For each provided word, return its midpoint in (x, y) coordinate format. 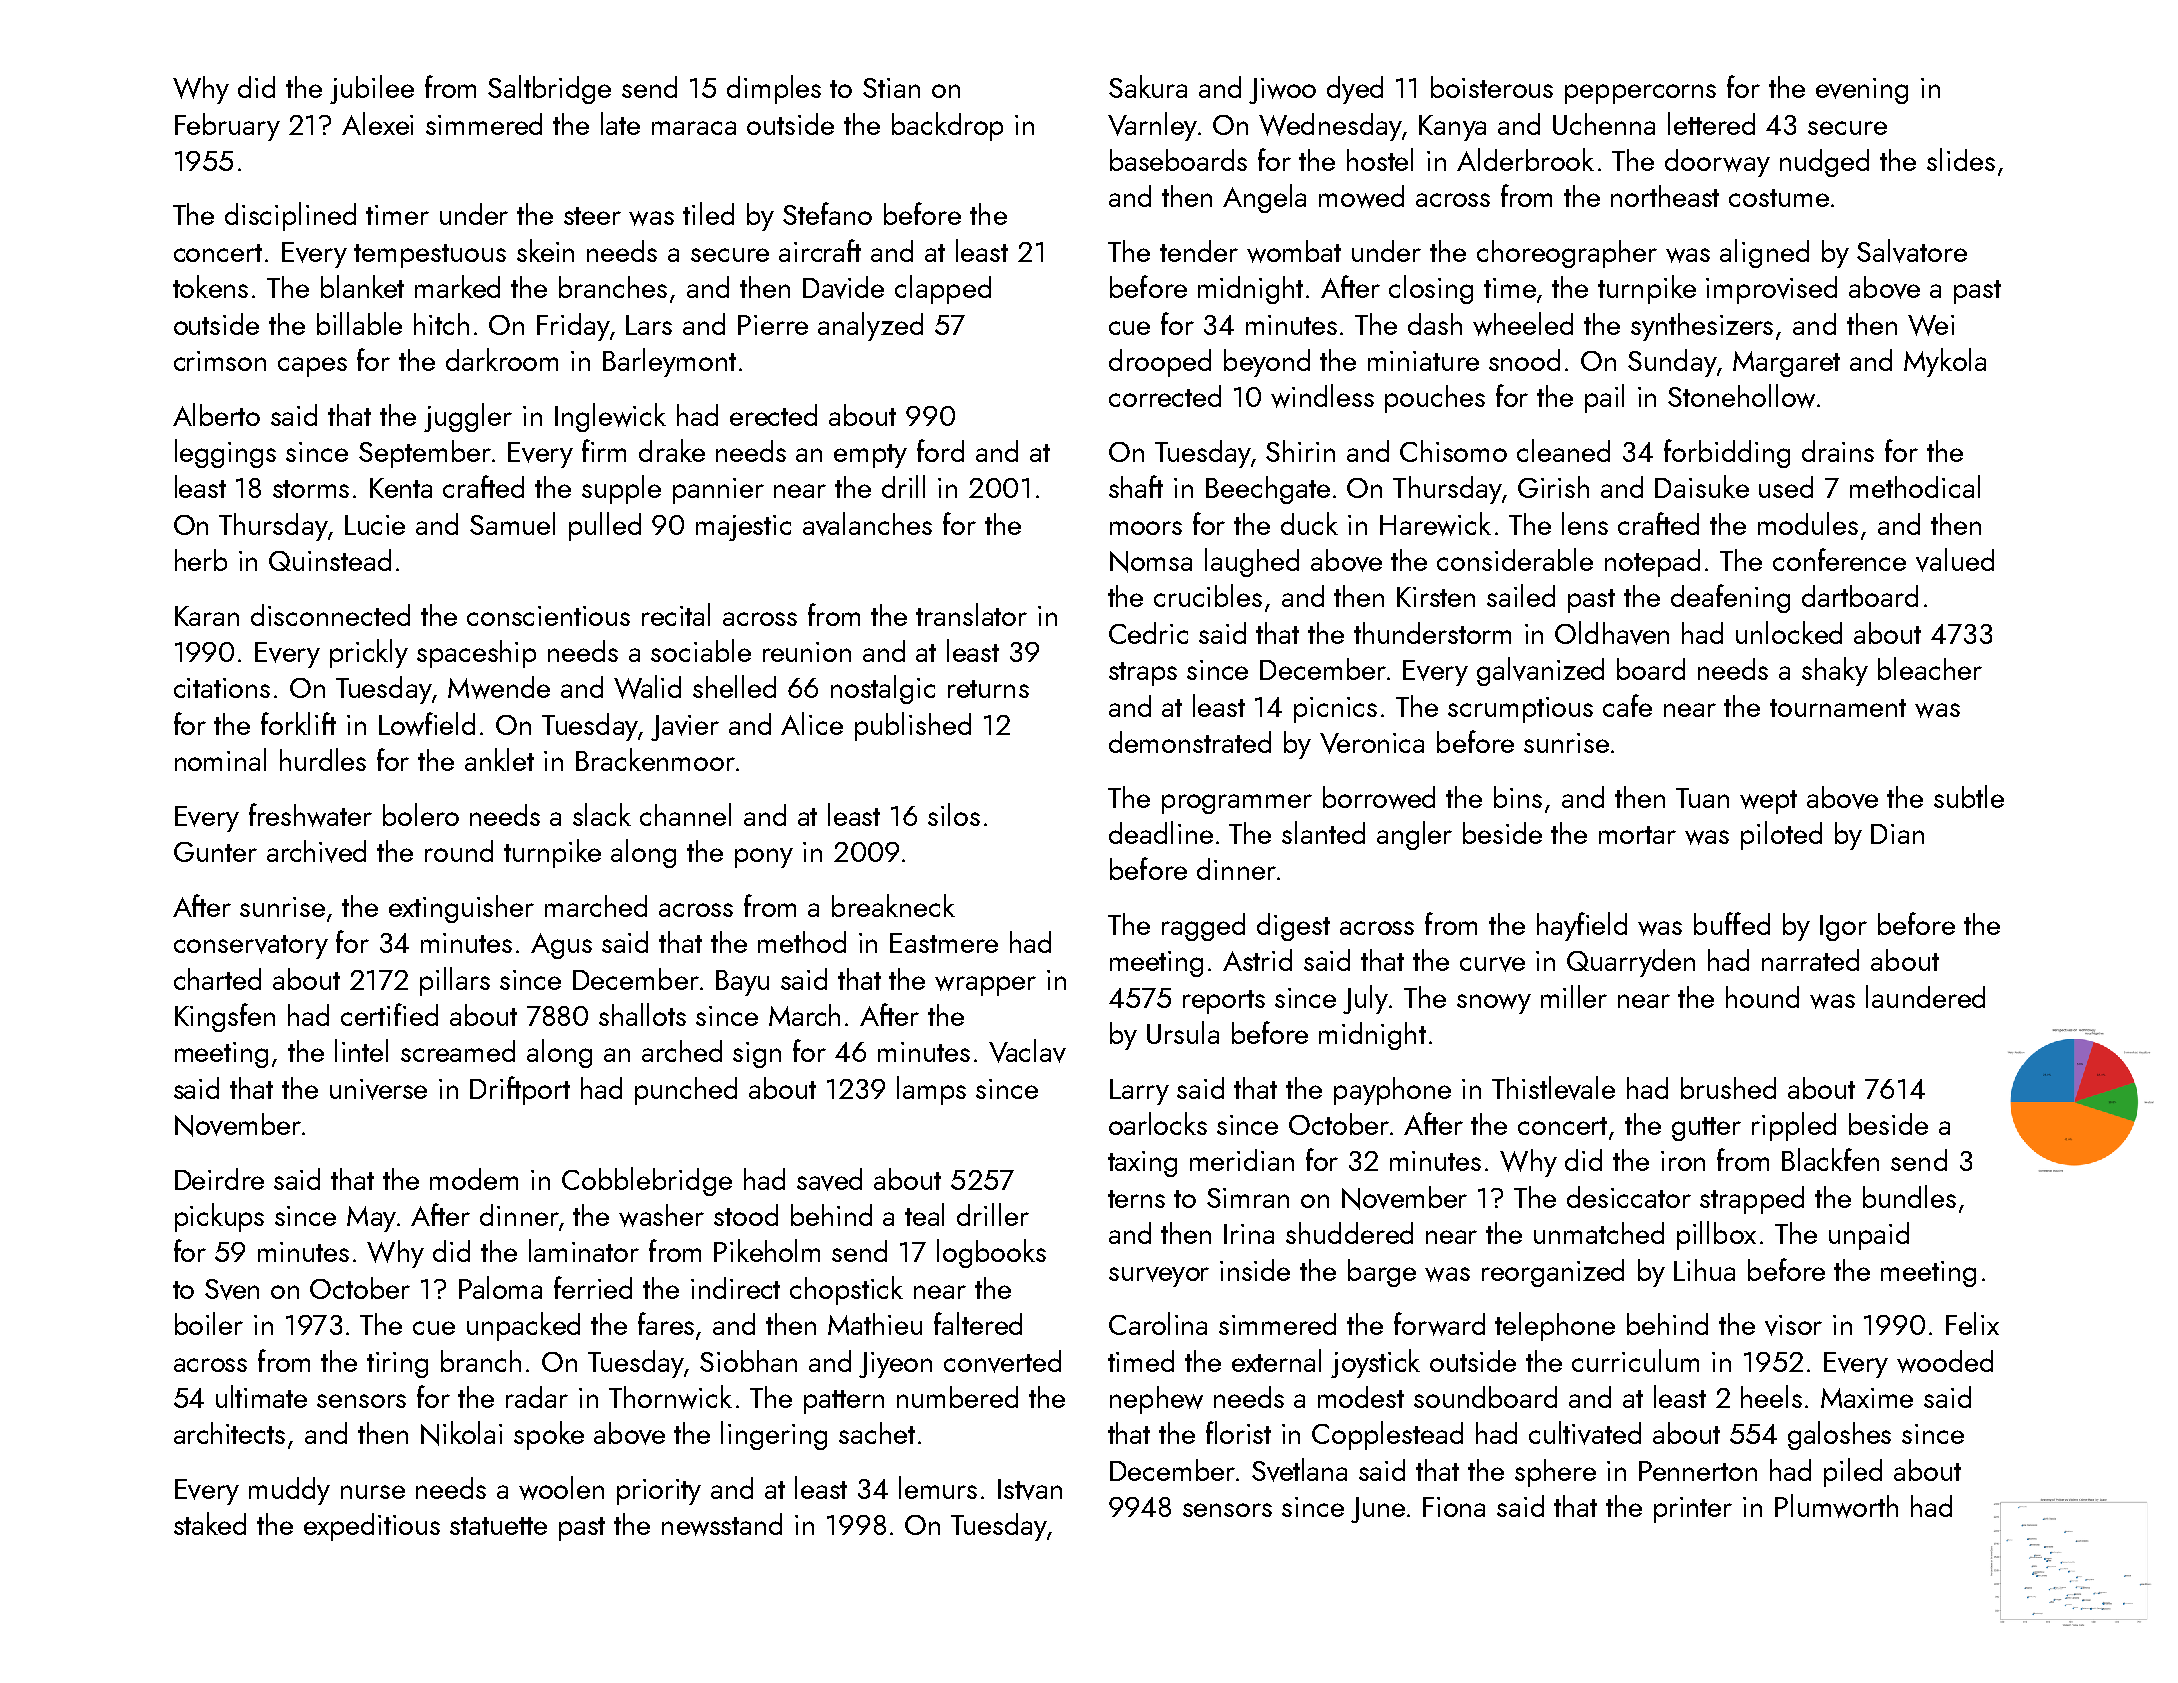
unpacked (523, 1326)
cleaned (1563, 450)
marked (457, 286)
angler (1414, 835)
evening (1862, 91)
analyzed (870, 326)
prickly (369, 653)
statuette (498, 1526)
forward (1439, 1324)
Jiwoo (1282, 91)
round (459, 851)
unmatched (1599, 1233)
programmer (1237, 804)
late (620, 123)
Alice (812, 723)
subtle (1969, 796)
